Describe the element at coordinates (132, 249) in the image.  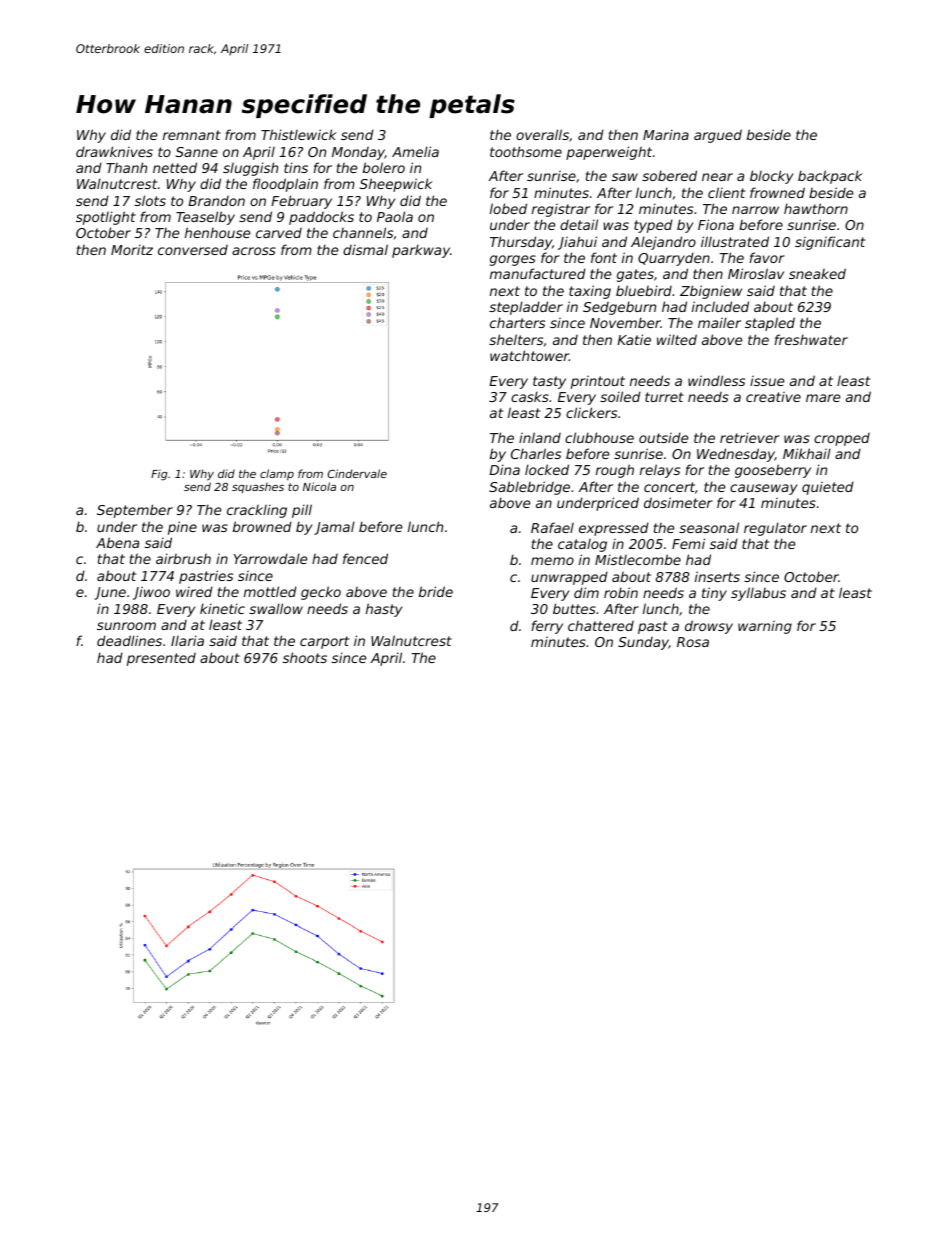
I see `Moritz` at that location.
